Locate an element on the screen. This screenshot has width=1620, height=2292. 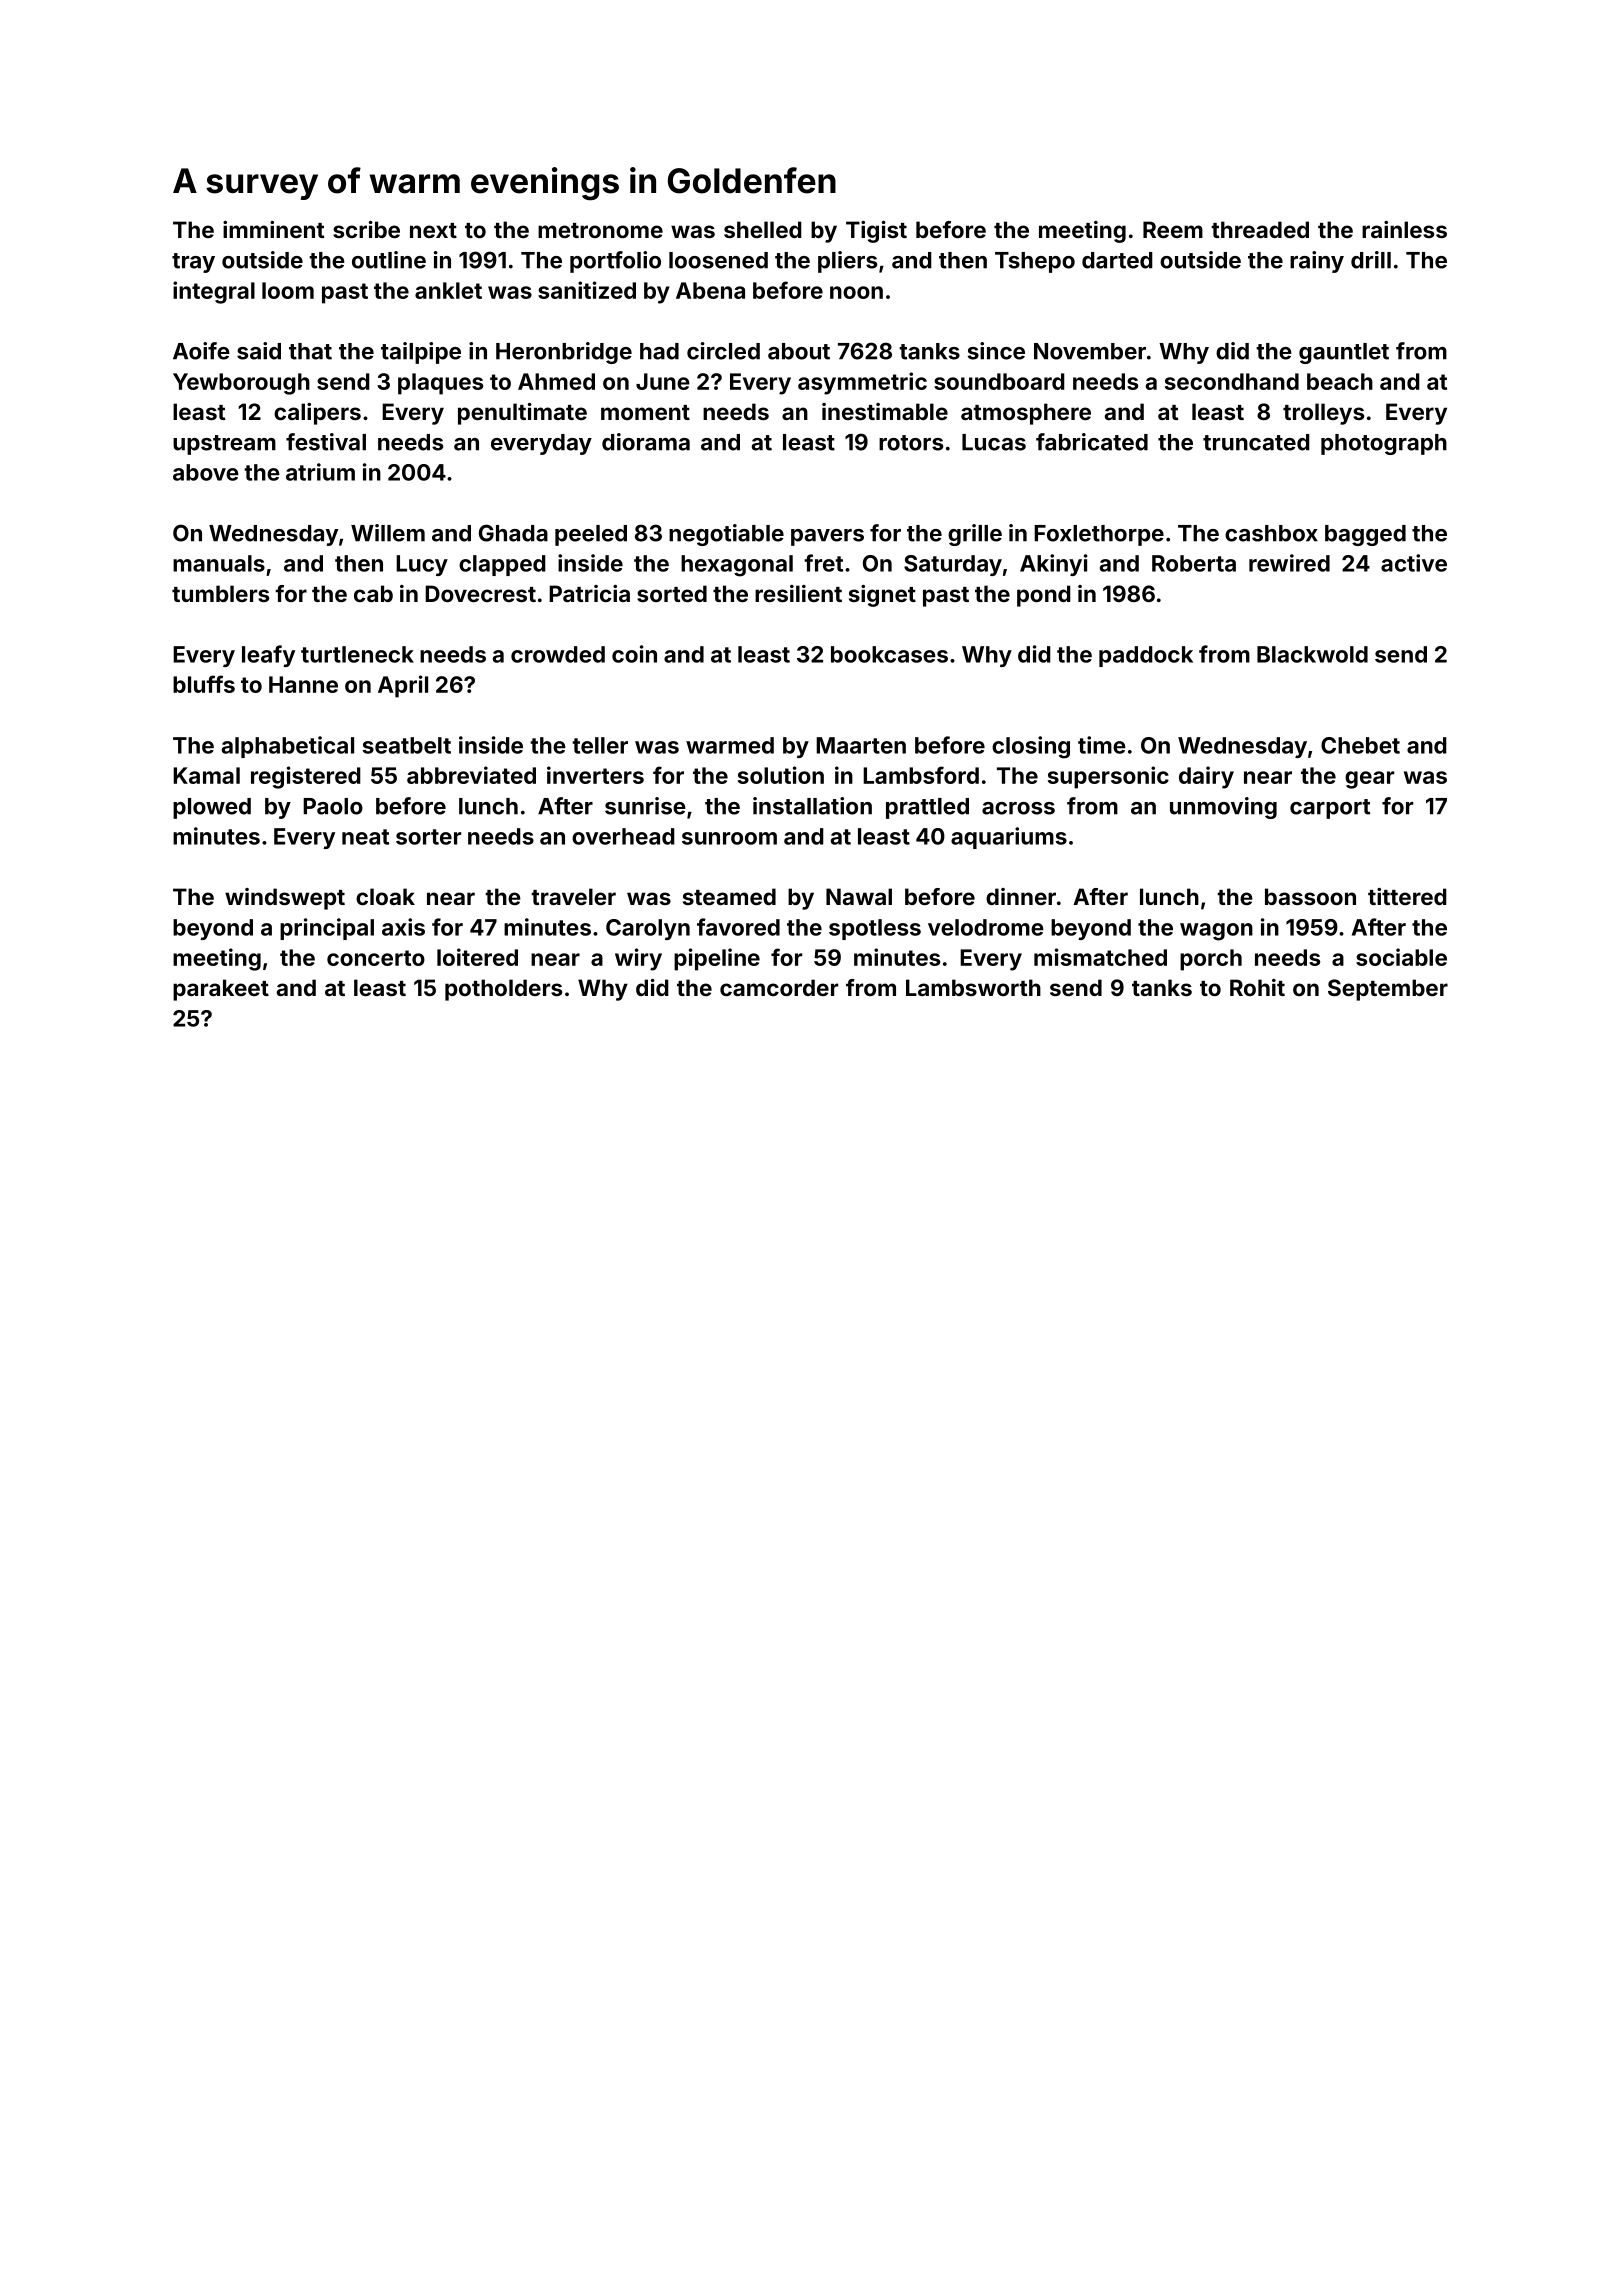
imminent is located at coordinates (273, 229).
